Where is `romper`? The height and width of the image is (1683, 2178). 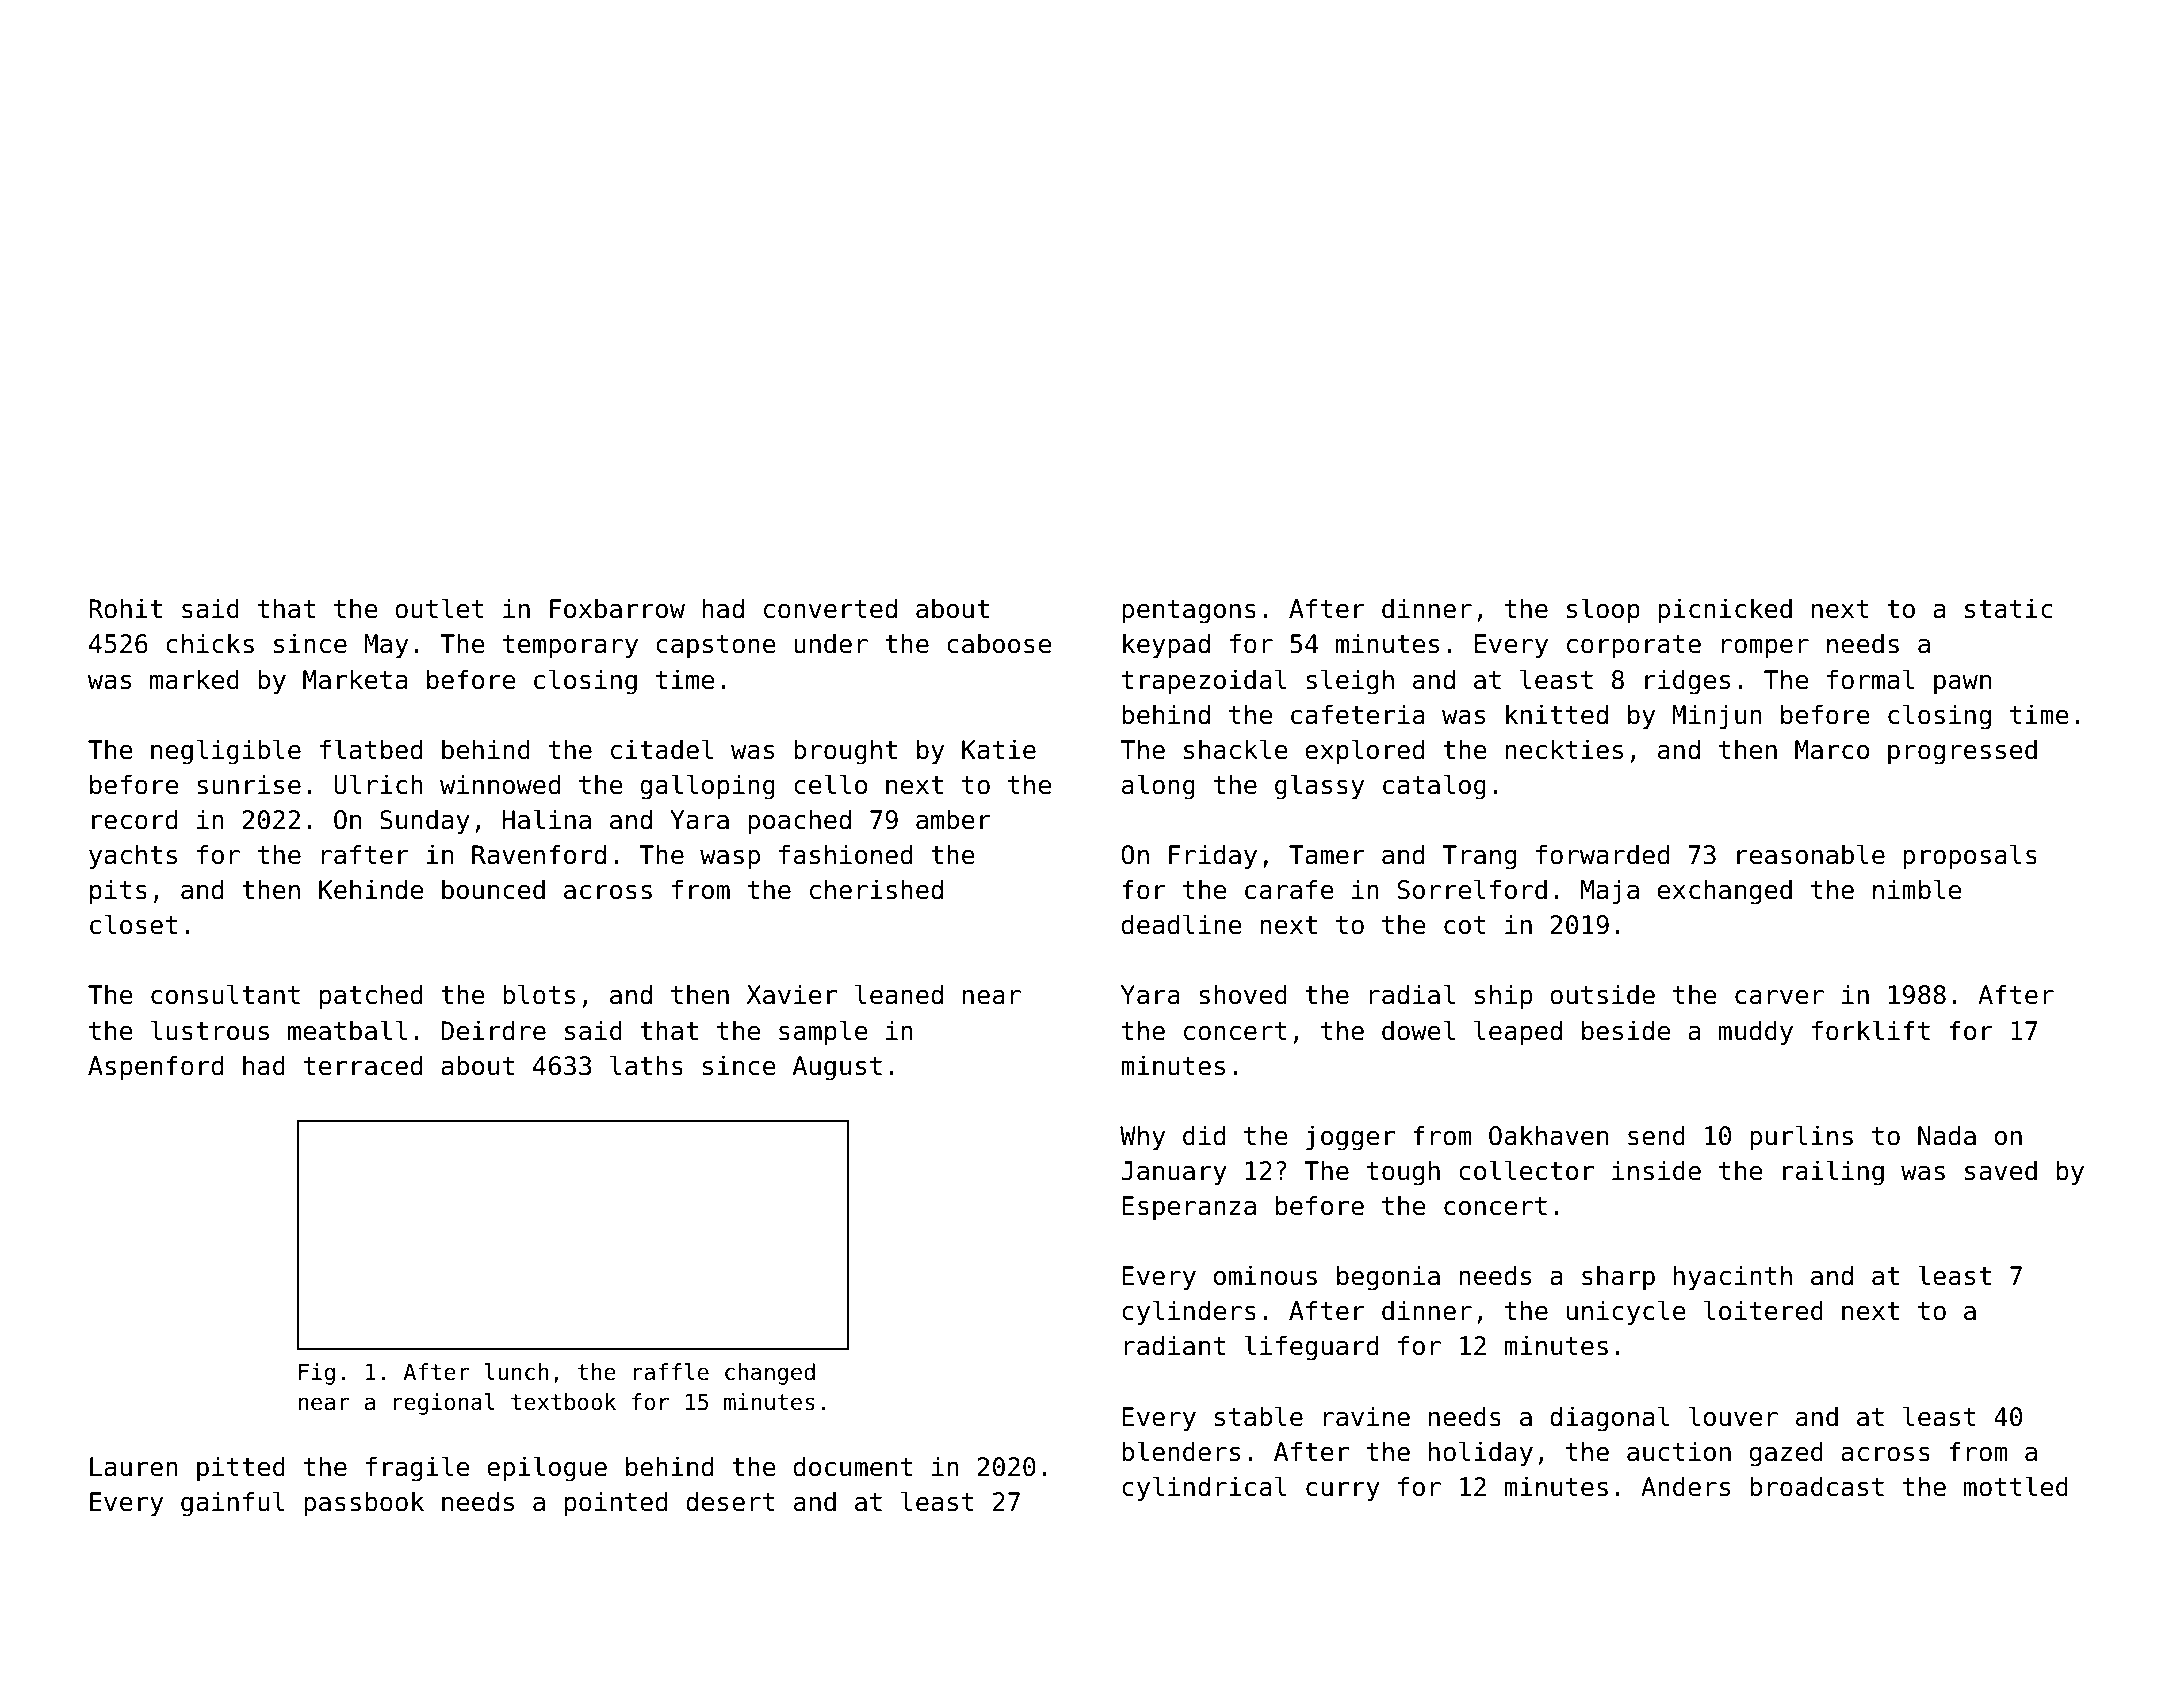
romper is located at coordinates (1765, 649).
